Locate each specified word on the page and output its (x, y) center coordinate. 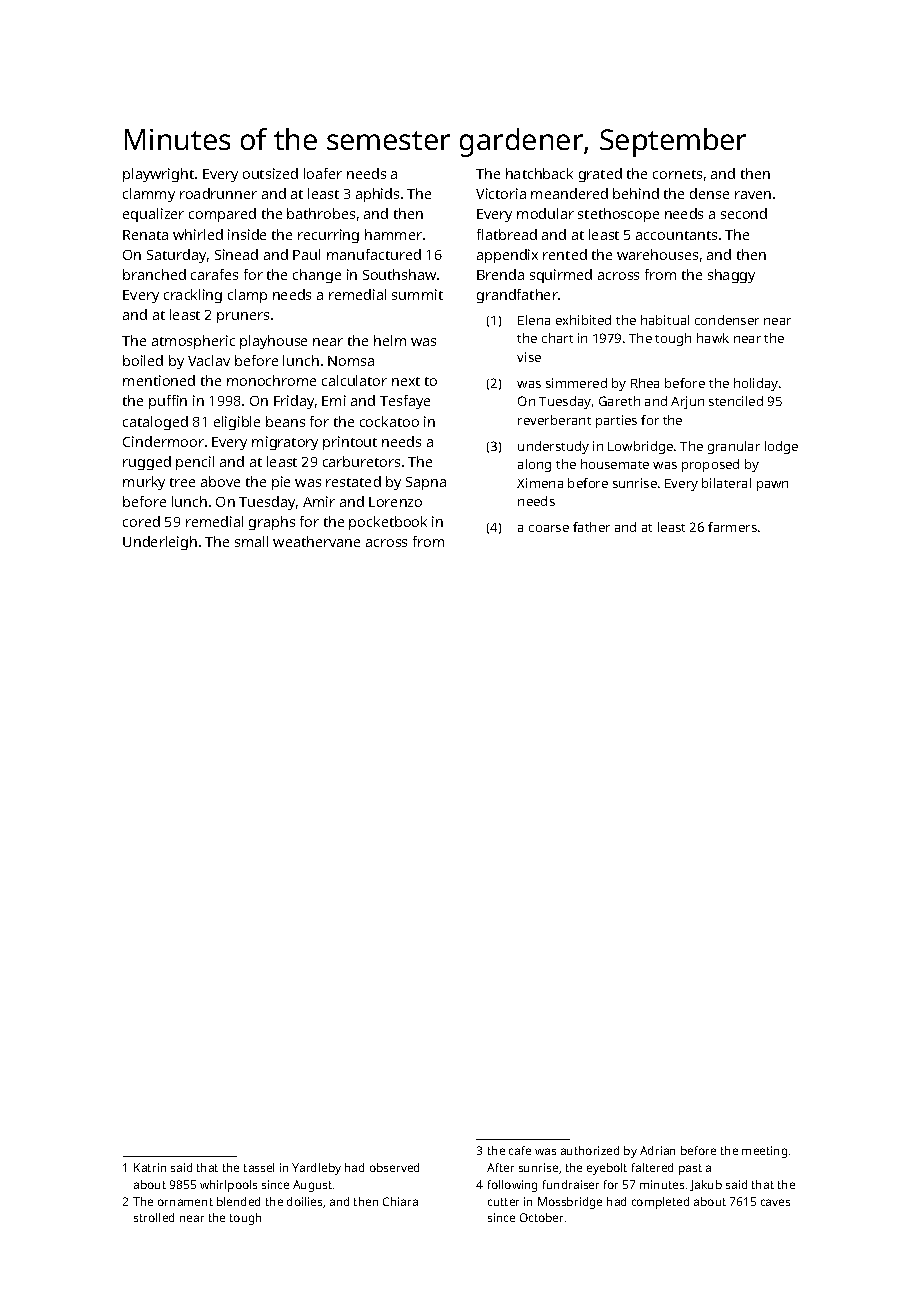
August (312, 1186)
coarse (549, 528)
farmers (732, 527)
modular (545, 213)
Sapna (426, 483)
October (541, 1217)
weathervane (316, 541)
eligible (237, 423)
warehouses (657, 254)
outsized (270, 173)
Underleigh (160, 543)
